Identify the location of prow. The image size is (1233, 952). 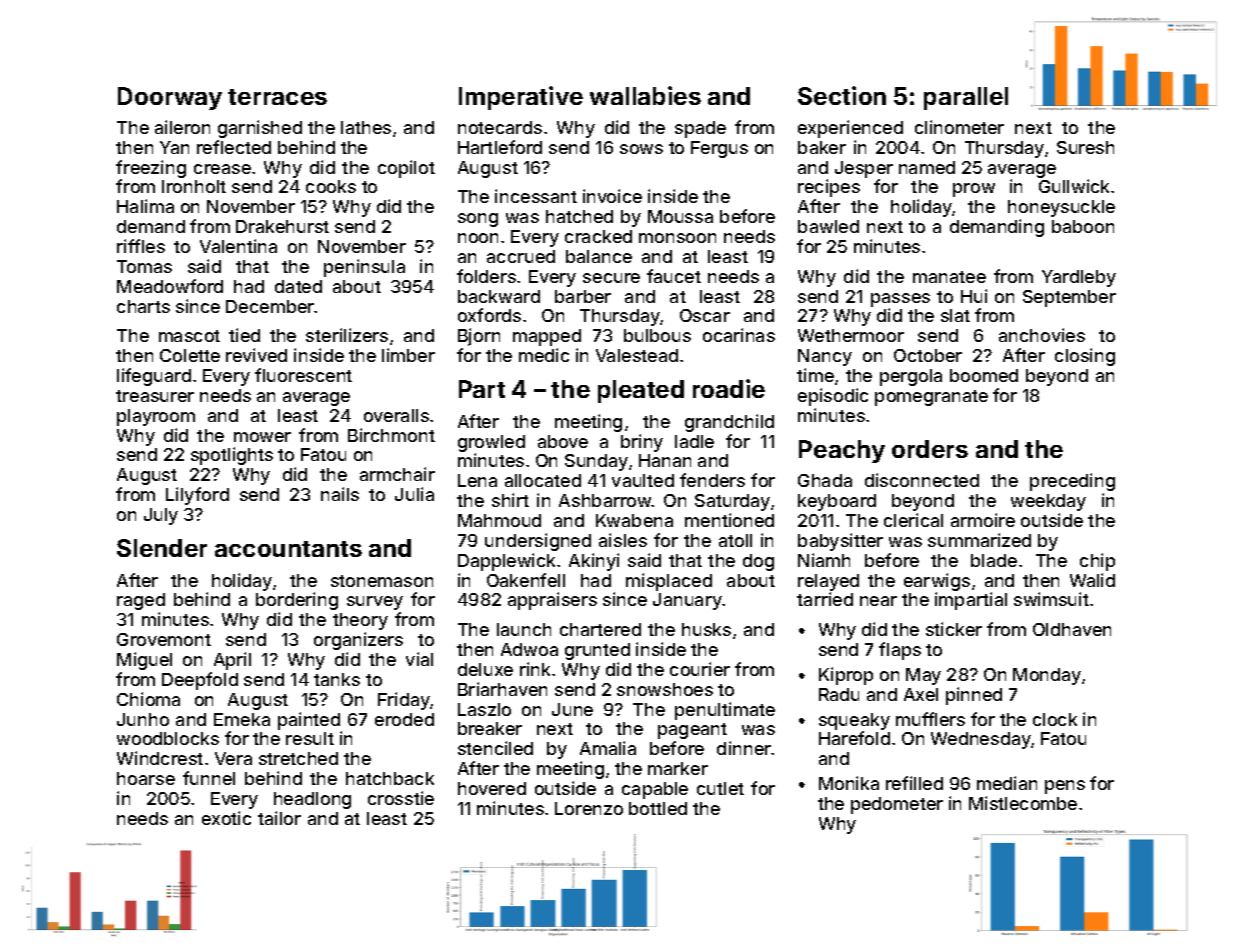
(974, 190).
